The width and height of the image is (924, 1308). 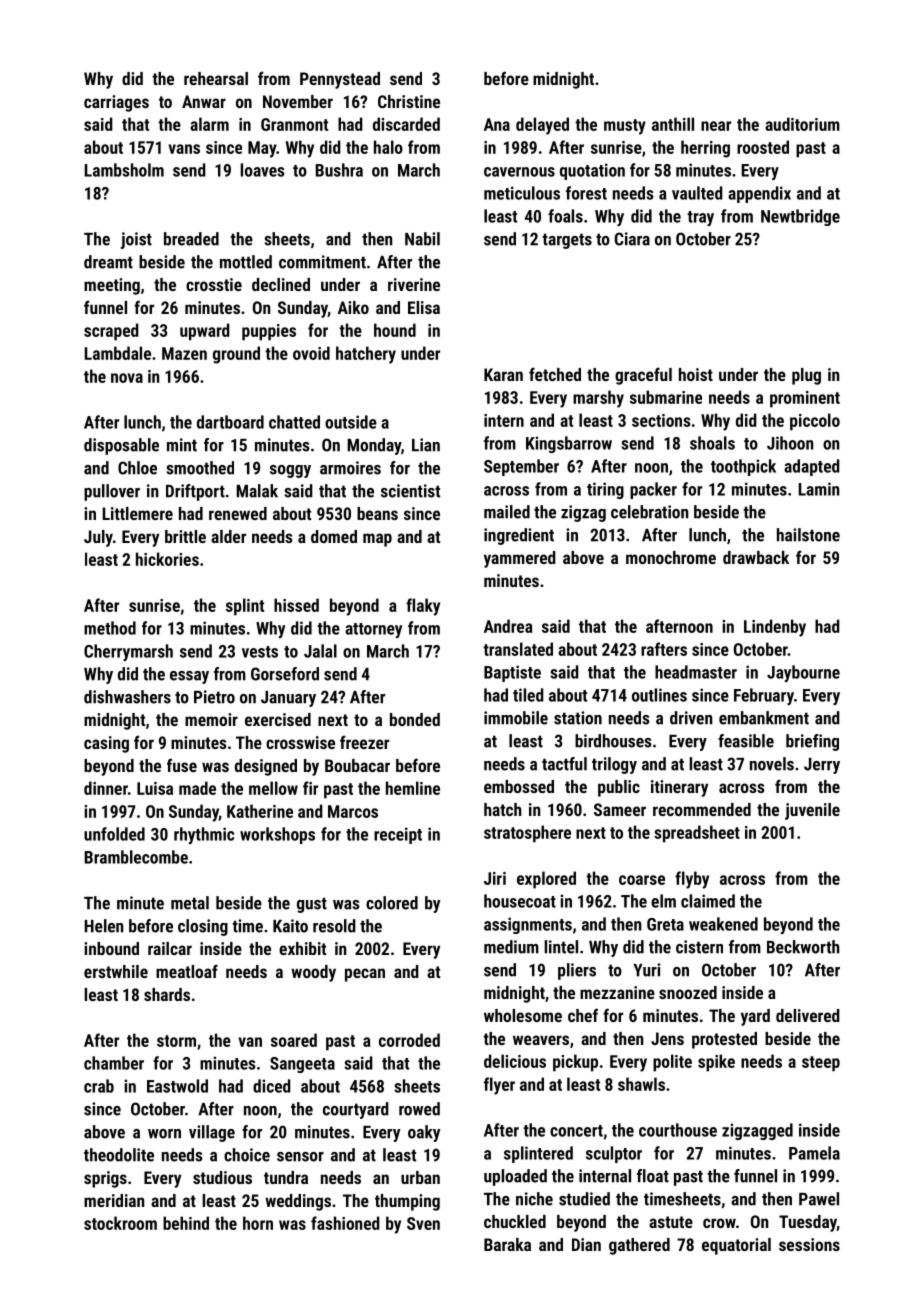 I want to click on delivered, so click(x=808, y=1015).
